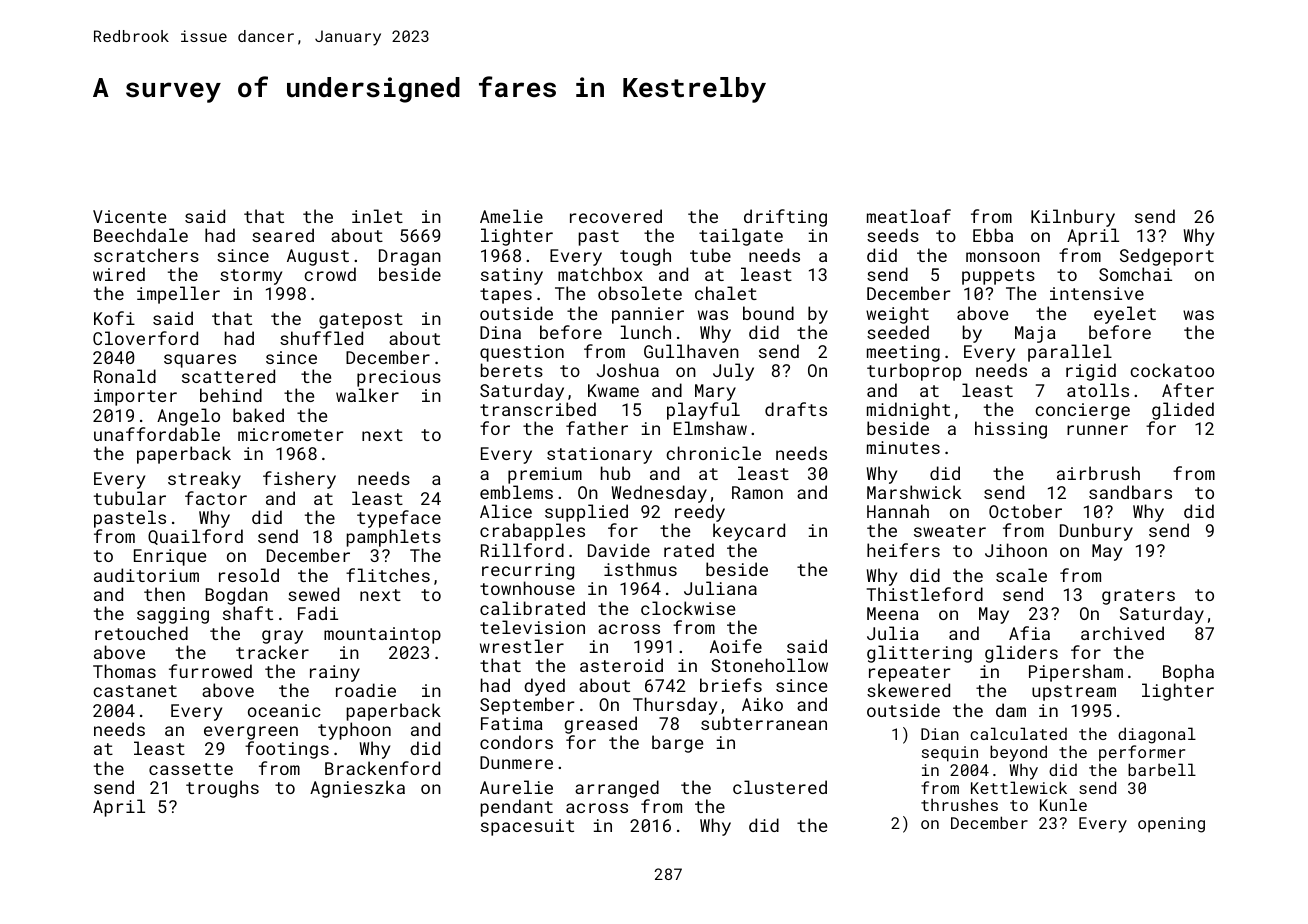 The width and height of the screenshot is (1308, 924). What do you see at coordinates (715, 392) in the screenshot?
I see `Mary` at bounding box center [715, 392].
